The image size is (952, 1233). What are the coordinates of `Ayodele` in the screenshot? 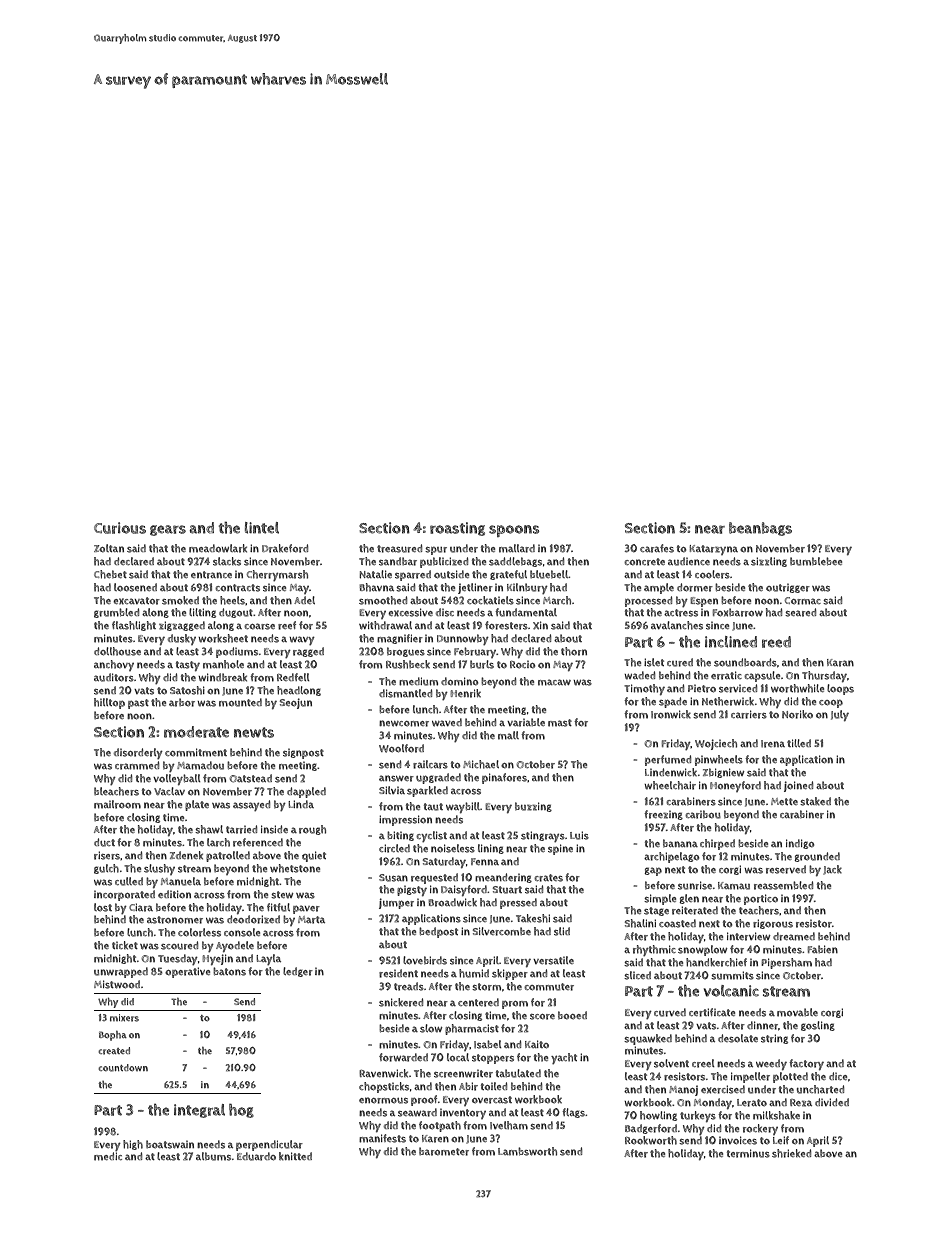 It's located at (235, 946).
